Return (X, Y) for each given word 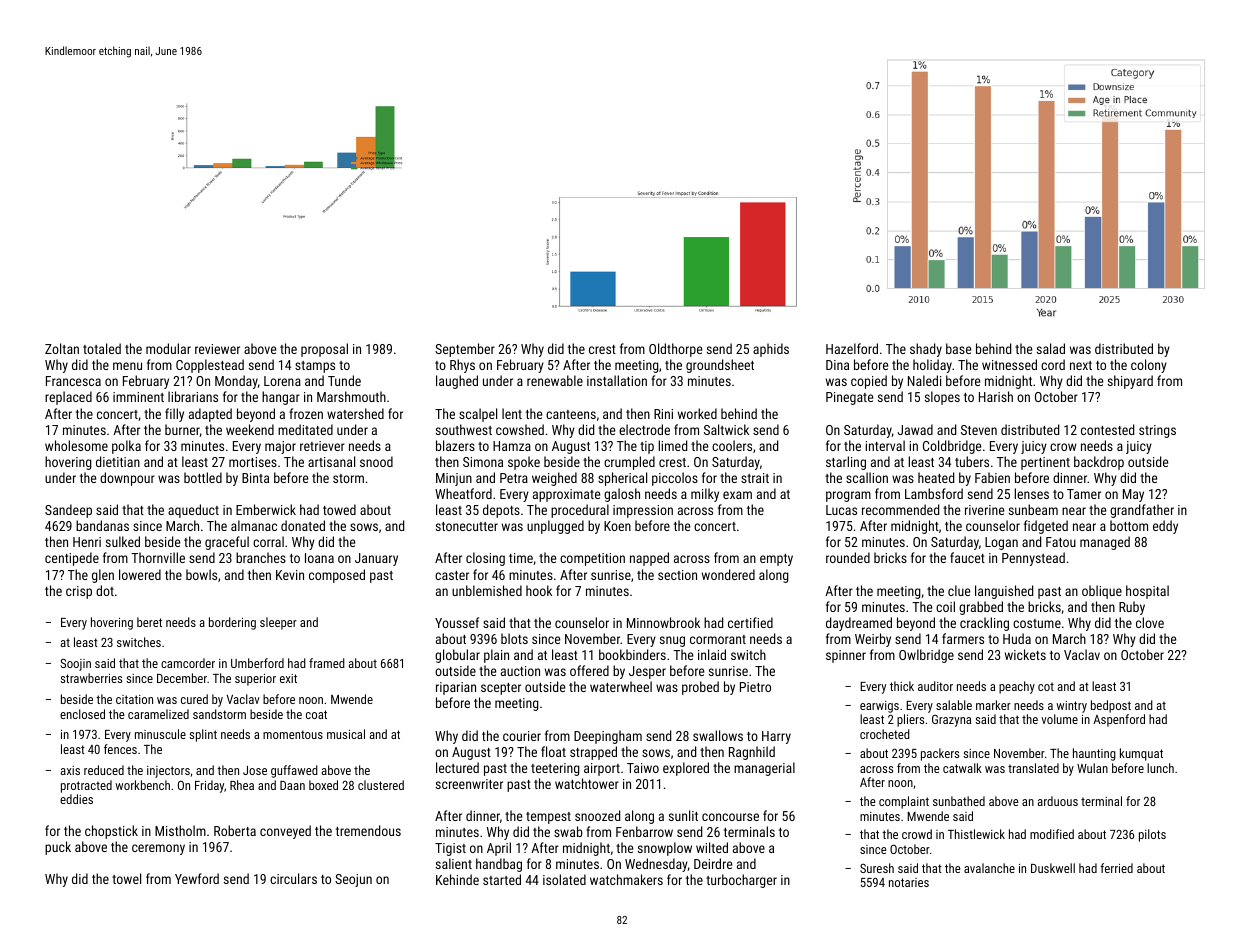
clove (1150, 622)
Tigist (450, 849)
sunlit (683, 815)
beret (149, 622)
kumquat (1141, 754)
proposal (324, 350)
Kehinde (457, 879)
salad (1051, 348)
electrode (644, 429)
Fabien (992, 477)
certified (750, 622)
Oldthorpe (675, 350)
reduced (104, 770)
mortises (253, 462)
